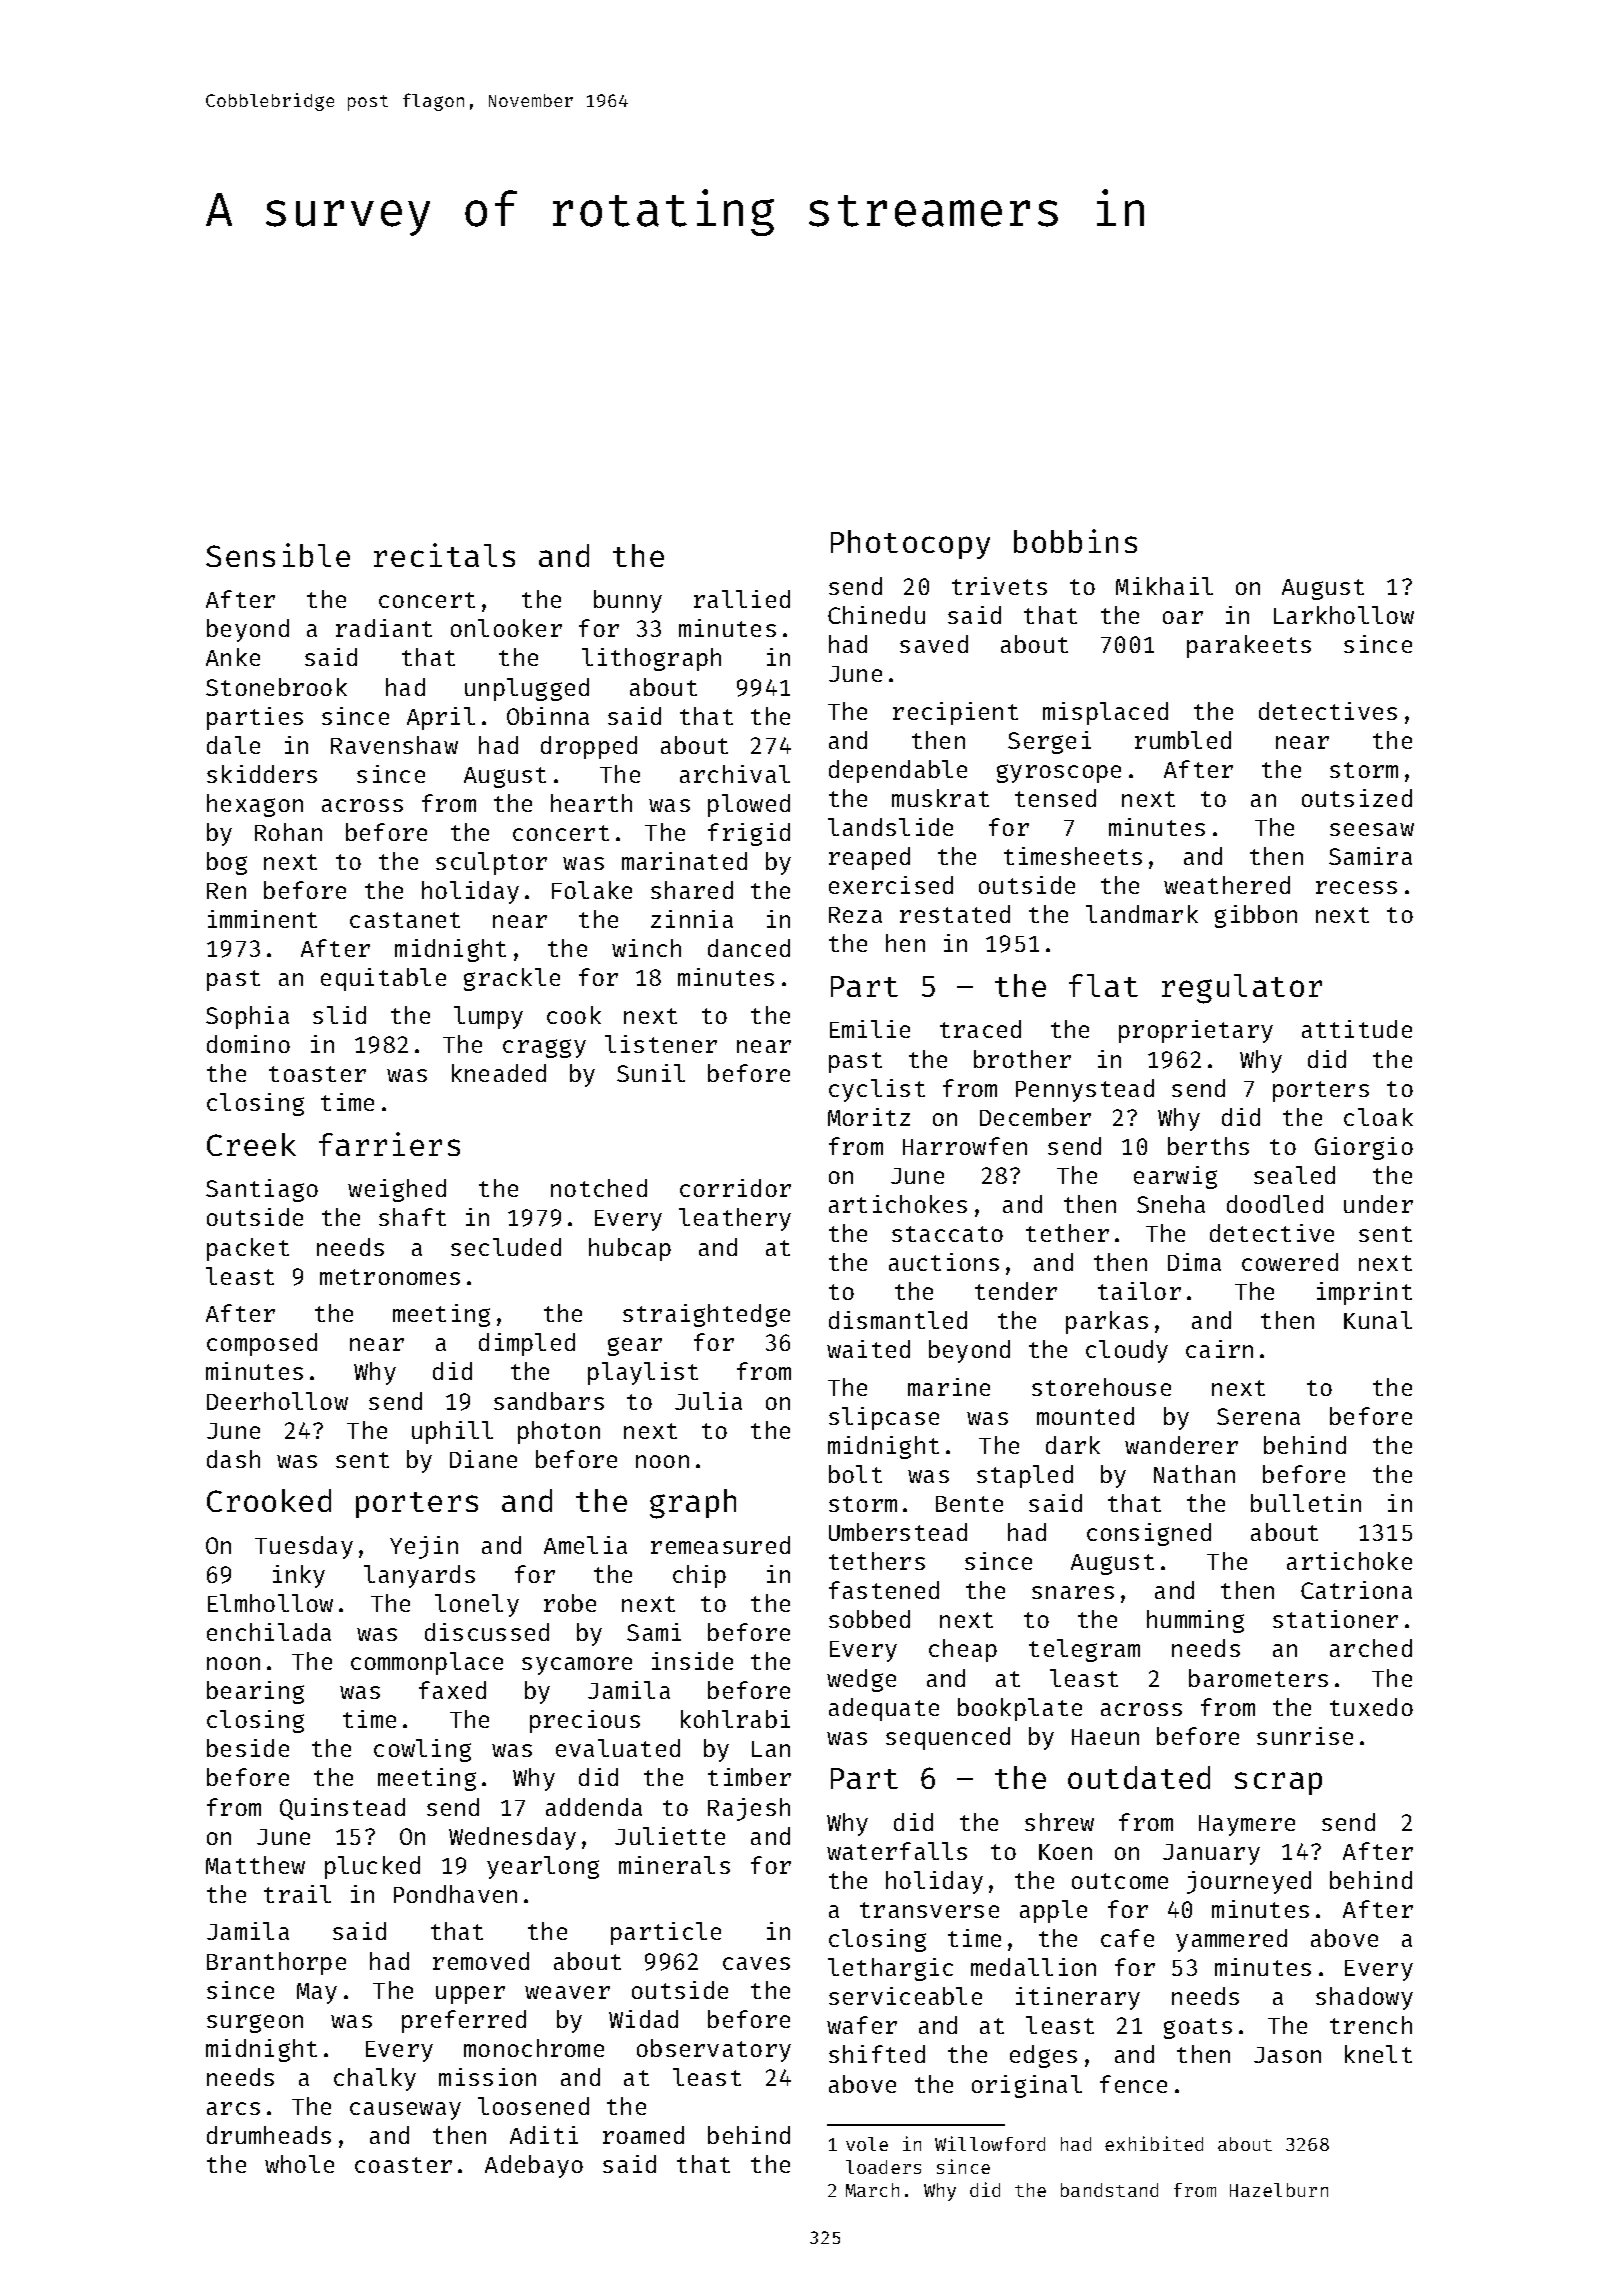 This page has width=1620, height=2292. What do you see at coordinates (1075, 541) in the page?
I see `bobbins` at bounding box center [1075, 541].
